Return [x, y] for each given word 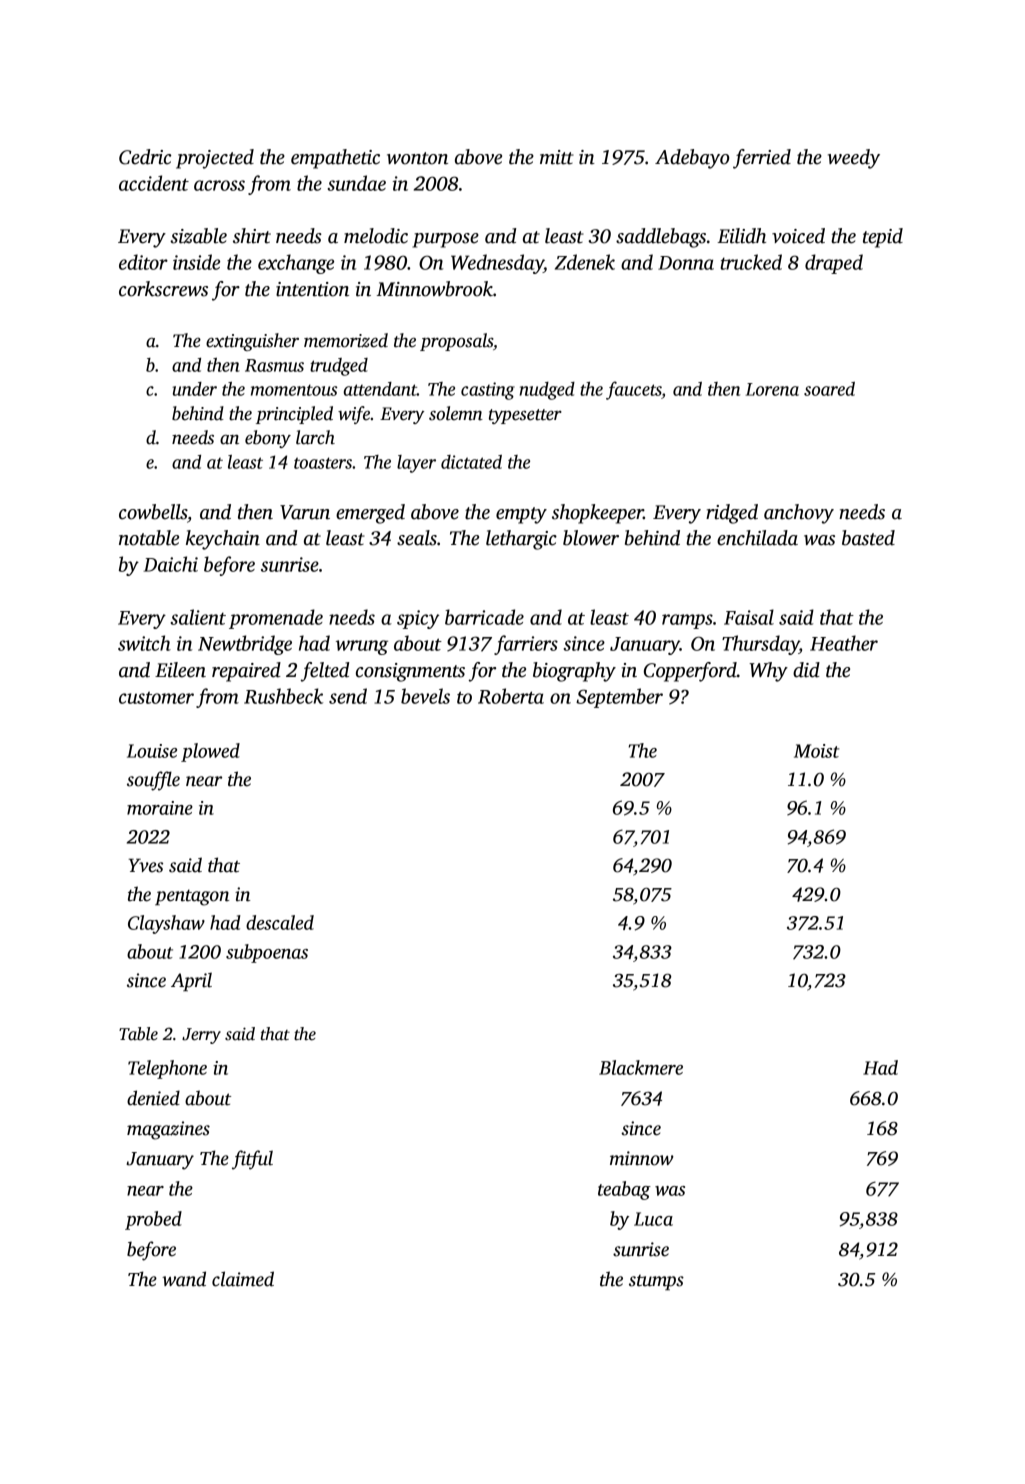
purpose [445, 240]
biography [574, 672]
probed [153, 1220]
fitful [252, 1160]
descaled [280, 922]
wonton [417, 158]
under [194, 389]
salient [198, 617]
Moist [816, 751]
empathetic [335, 159]
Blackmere [641, 1067]
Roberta [511, 696]
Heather [844, 643]
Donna [686, 263]
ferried [762, 159]
